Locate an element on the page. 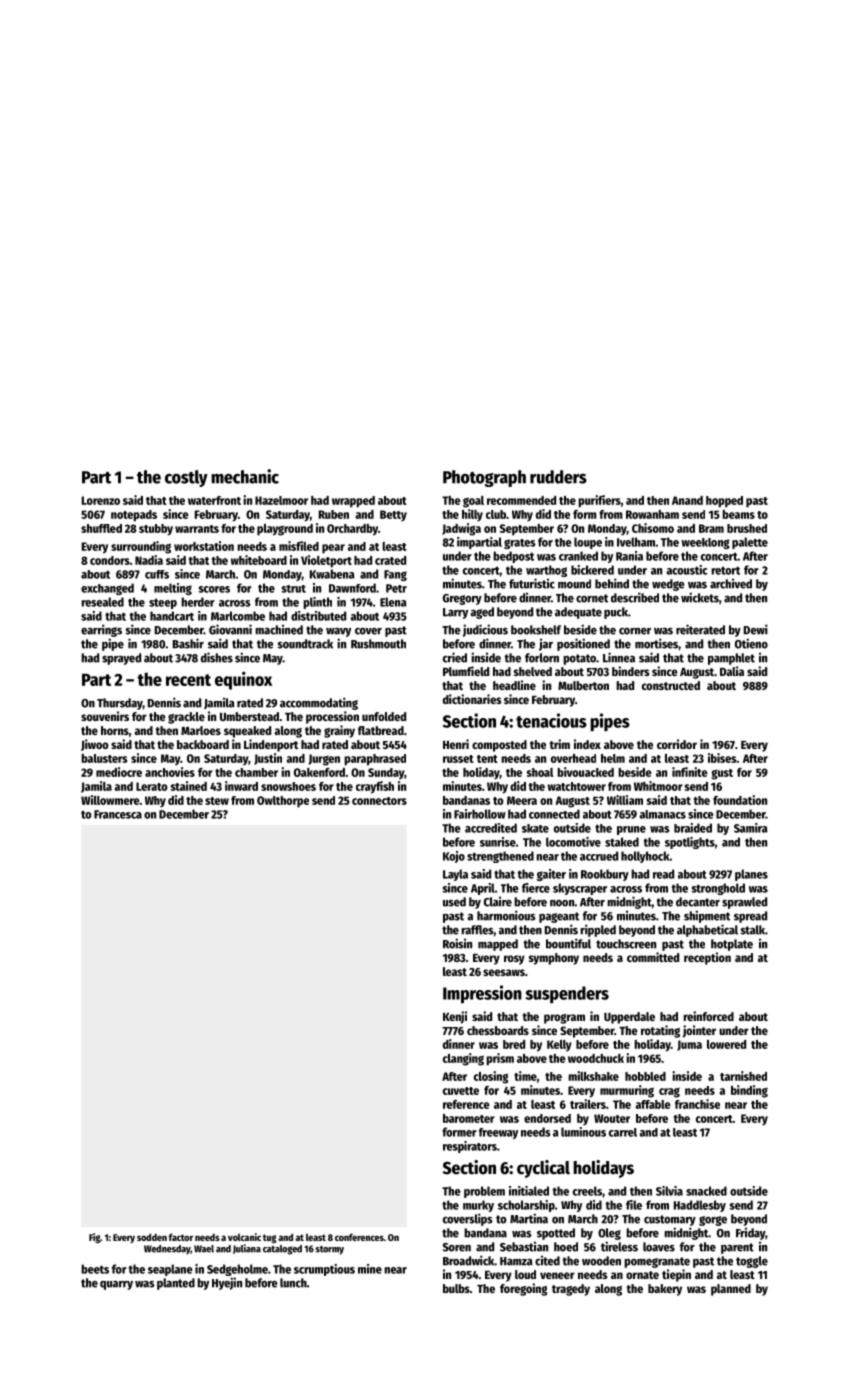  cuvette is located at coordinates (461, 1091).
